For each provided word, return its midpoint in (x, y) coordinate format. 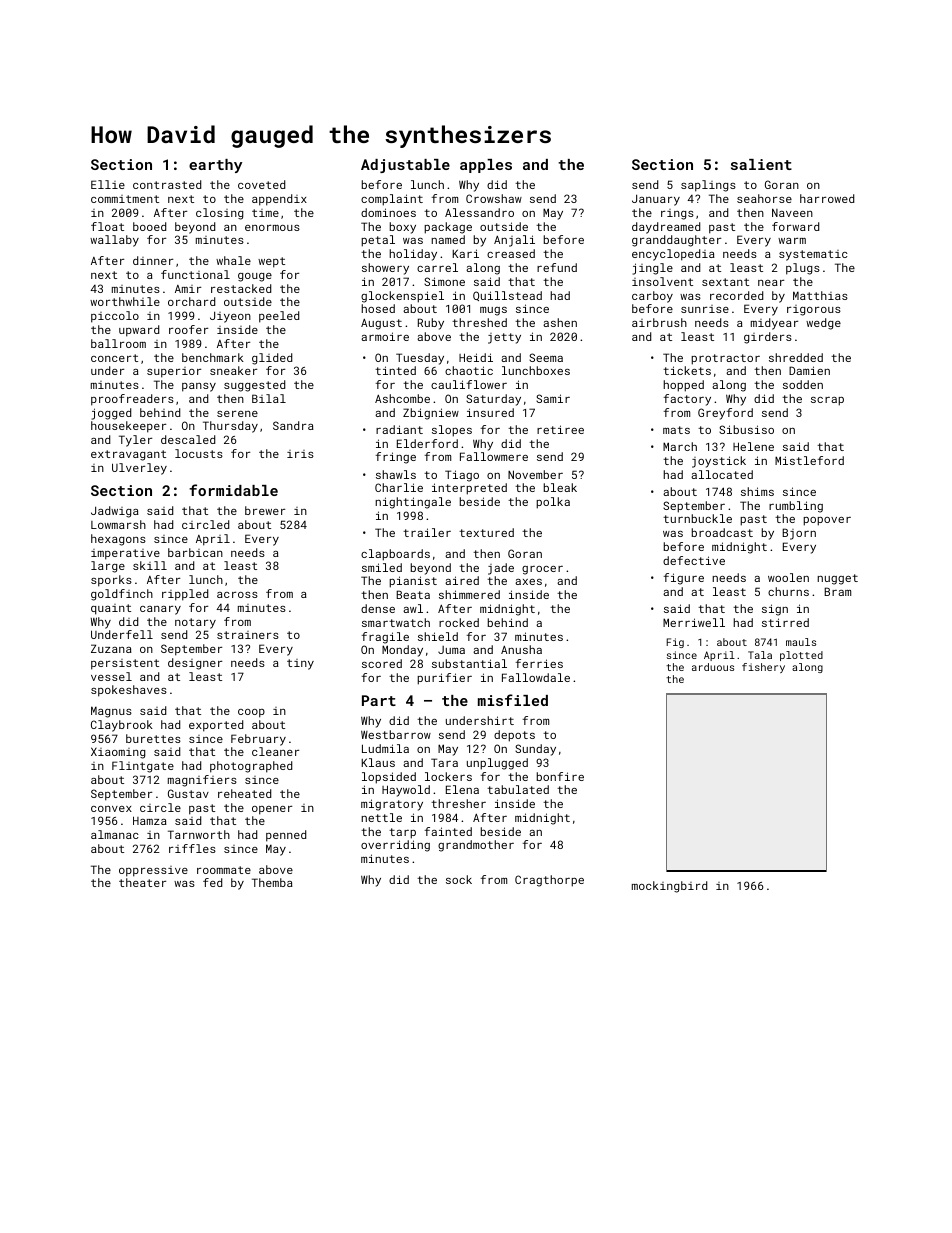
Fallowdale (536, 677)
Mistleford (809, 460)
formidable (233, 490)
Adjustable (405, 166)
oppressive (153, 871)
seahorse (764, 198)
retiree (560, 429)
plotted (801, 656)
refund (557, 267)
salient (761, 164)
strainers (248, 635)
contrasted (167, 184)
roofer (188, 329)
